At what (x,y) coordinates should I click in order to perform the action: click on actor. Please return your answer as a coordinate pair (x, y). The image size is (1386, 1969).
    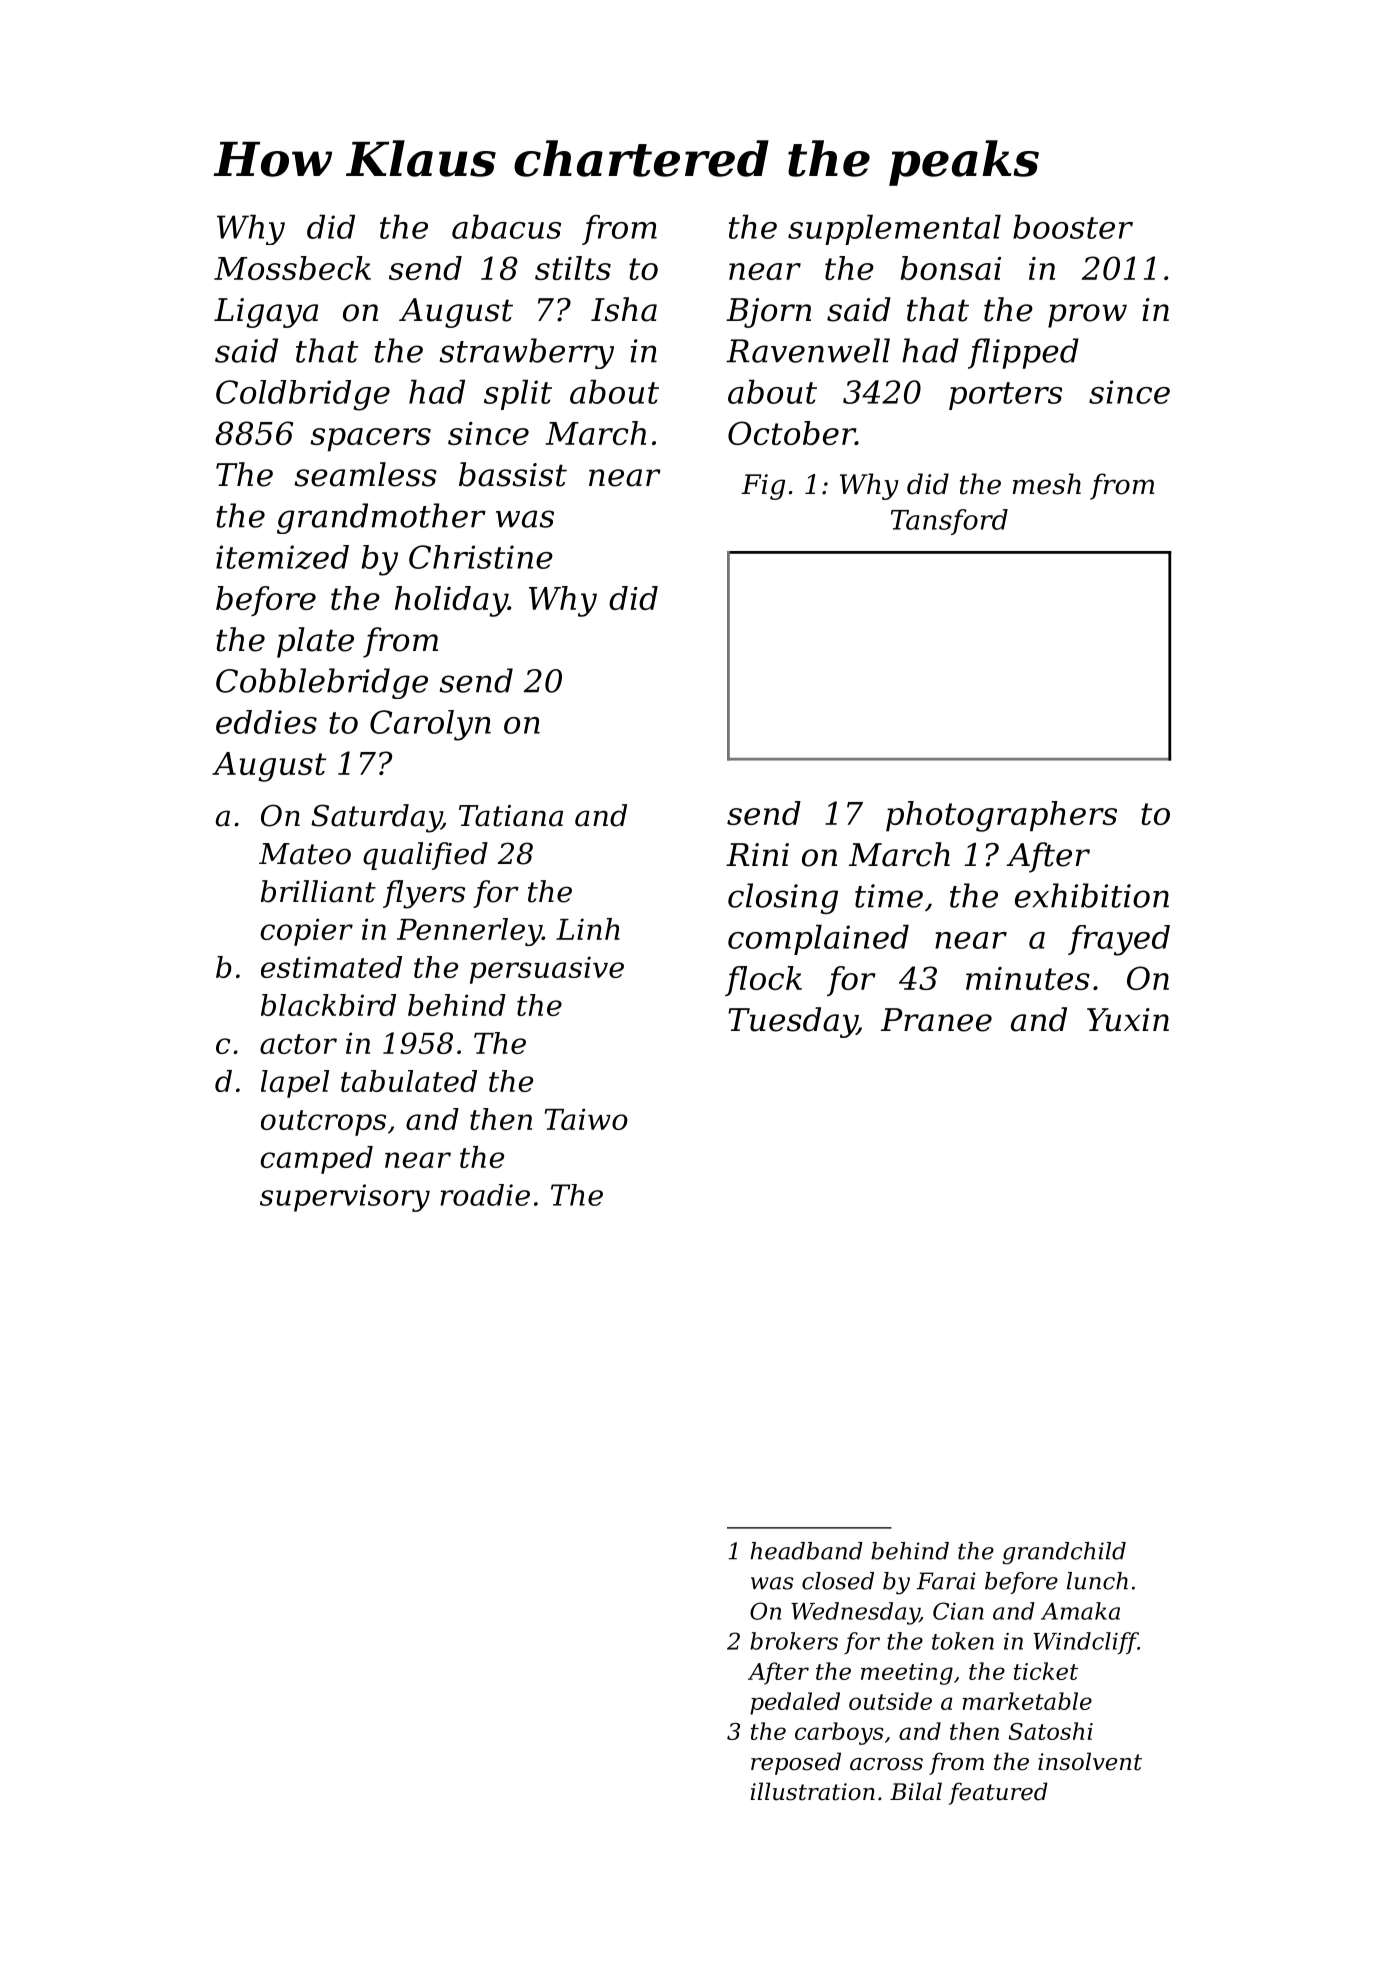
    Looking at the image, I should click on (298, 1044).
